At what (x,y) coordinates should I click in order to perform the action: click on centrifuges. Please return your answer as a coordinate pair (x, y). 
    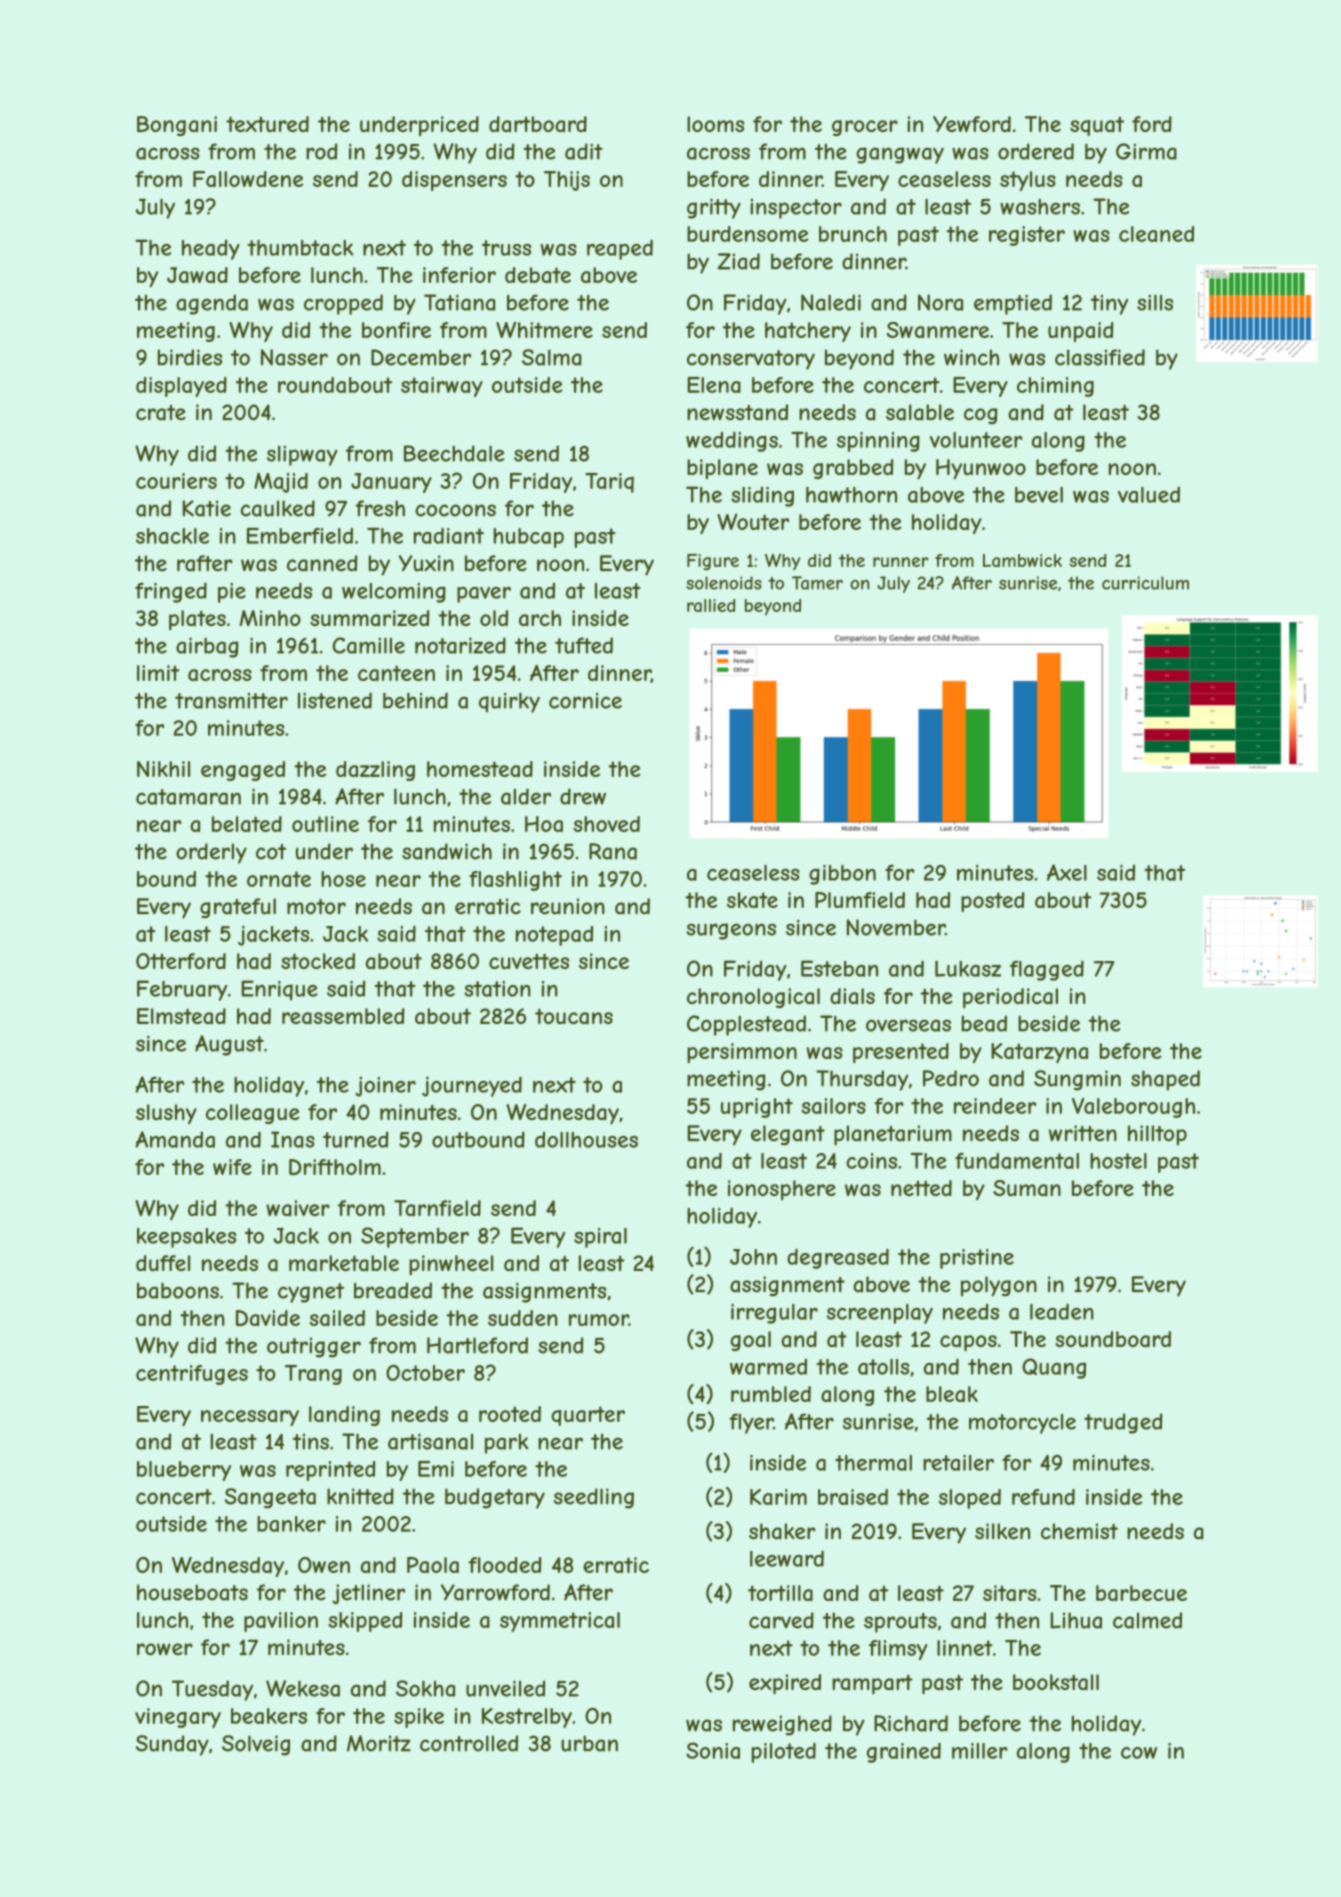
    Looking at the image, I should click on (192, 1375).
